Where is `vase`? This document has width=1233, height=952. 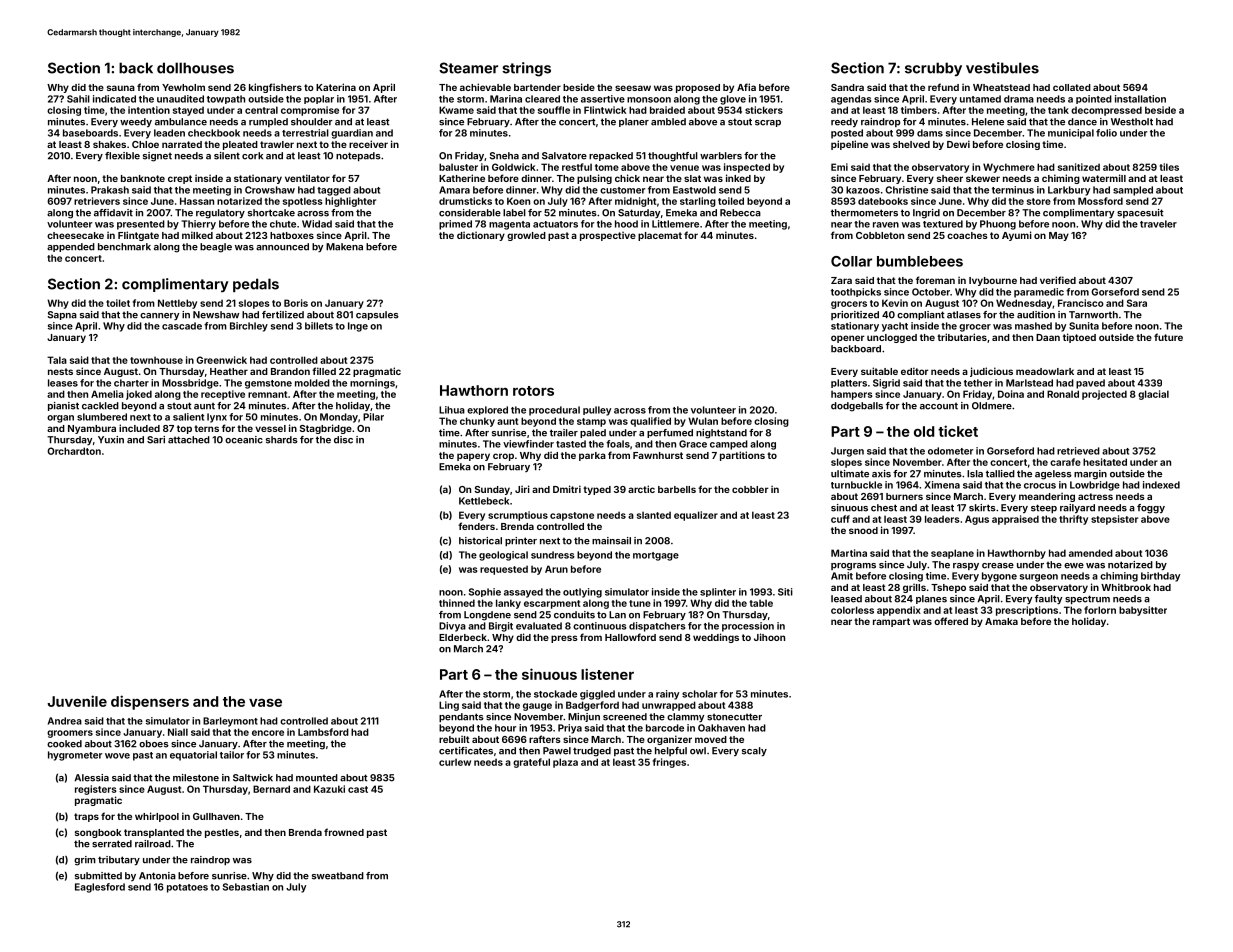
vase is located at coordinates (265, 703).
